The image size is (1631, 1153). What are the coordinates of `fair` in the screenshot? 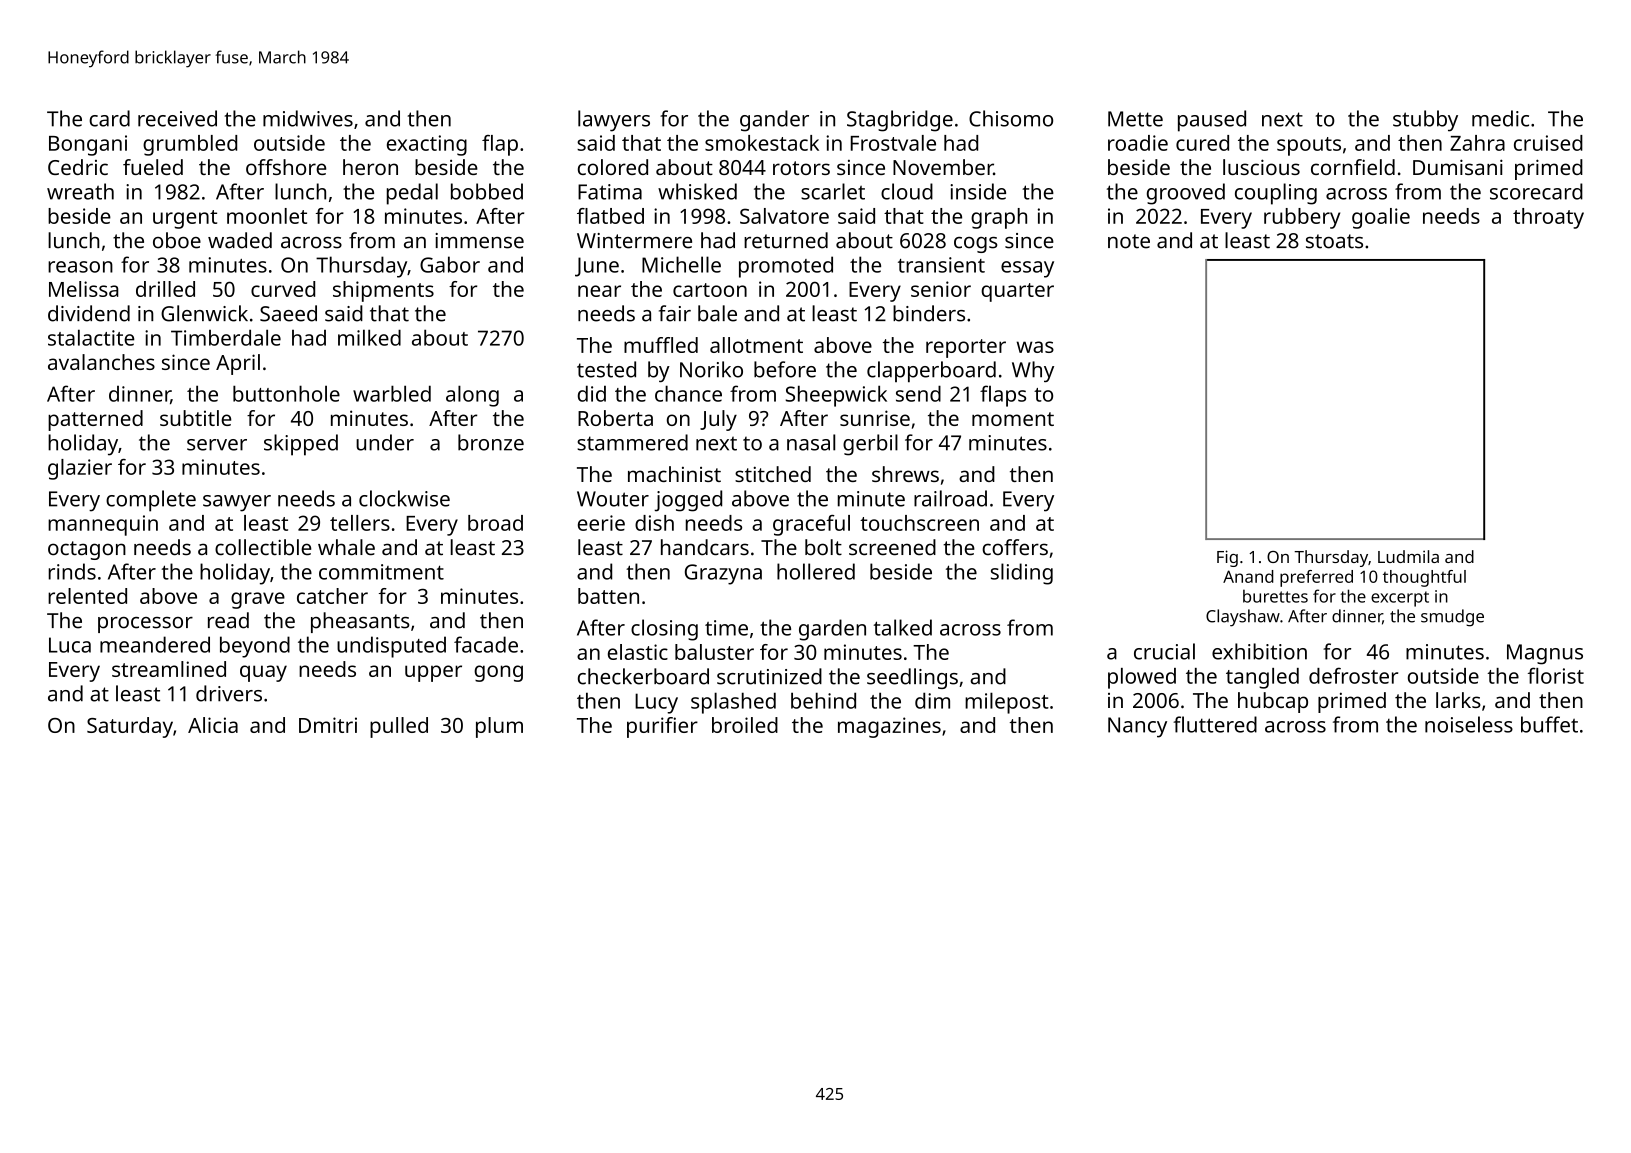 It's located at (675, 313).
